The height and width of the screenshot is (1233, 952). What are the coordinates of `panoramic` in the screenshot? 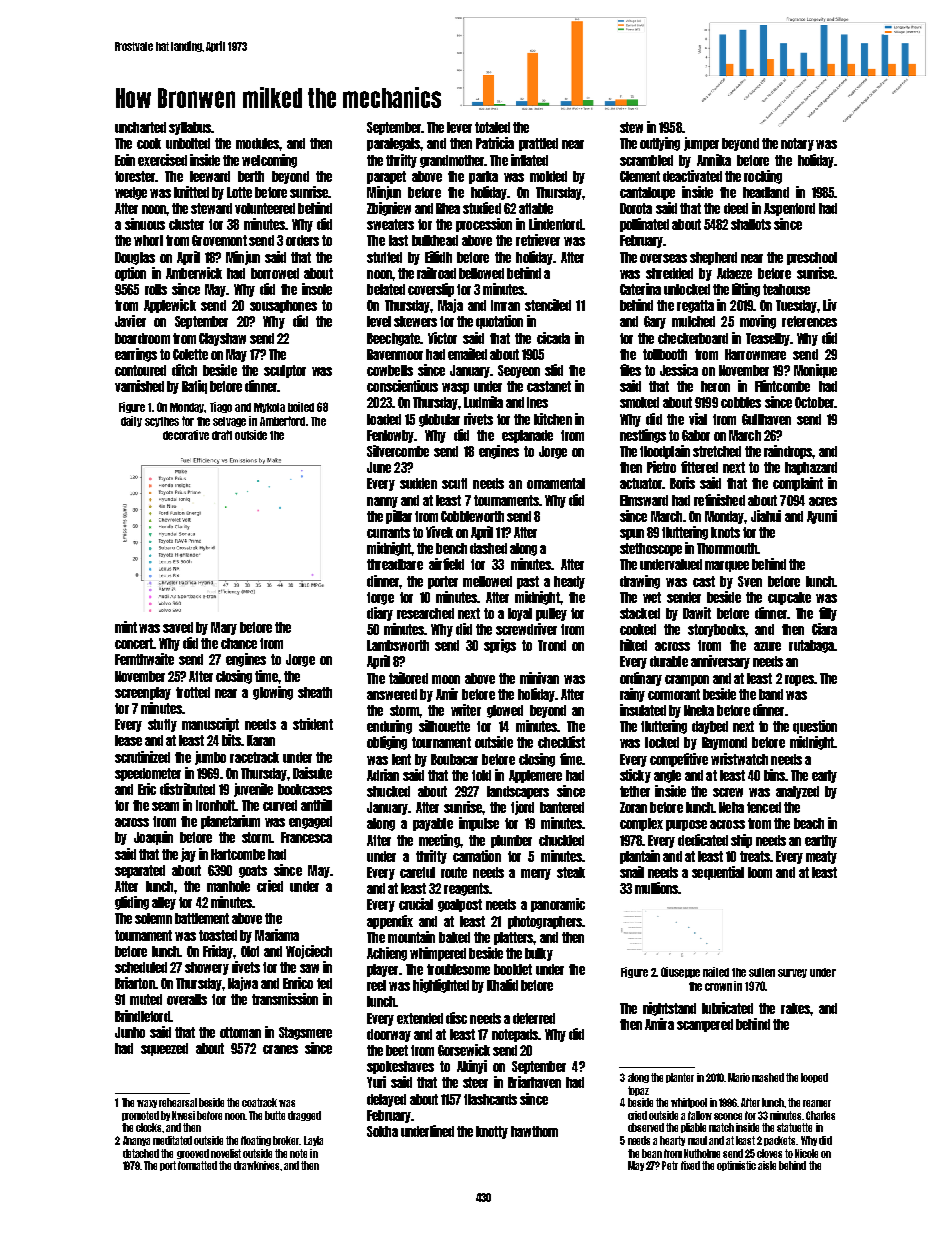 It's located at (558, 905).
